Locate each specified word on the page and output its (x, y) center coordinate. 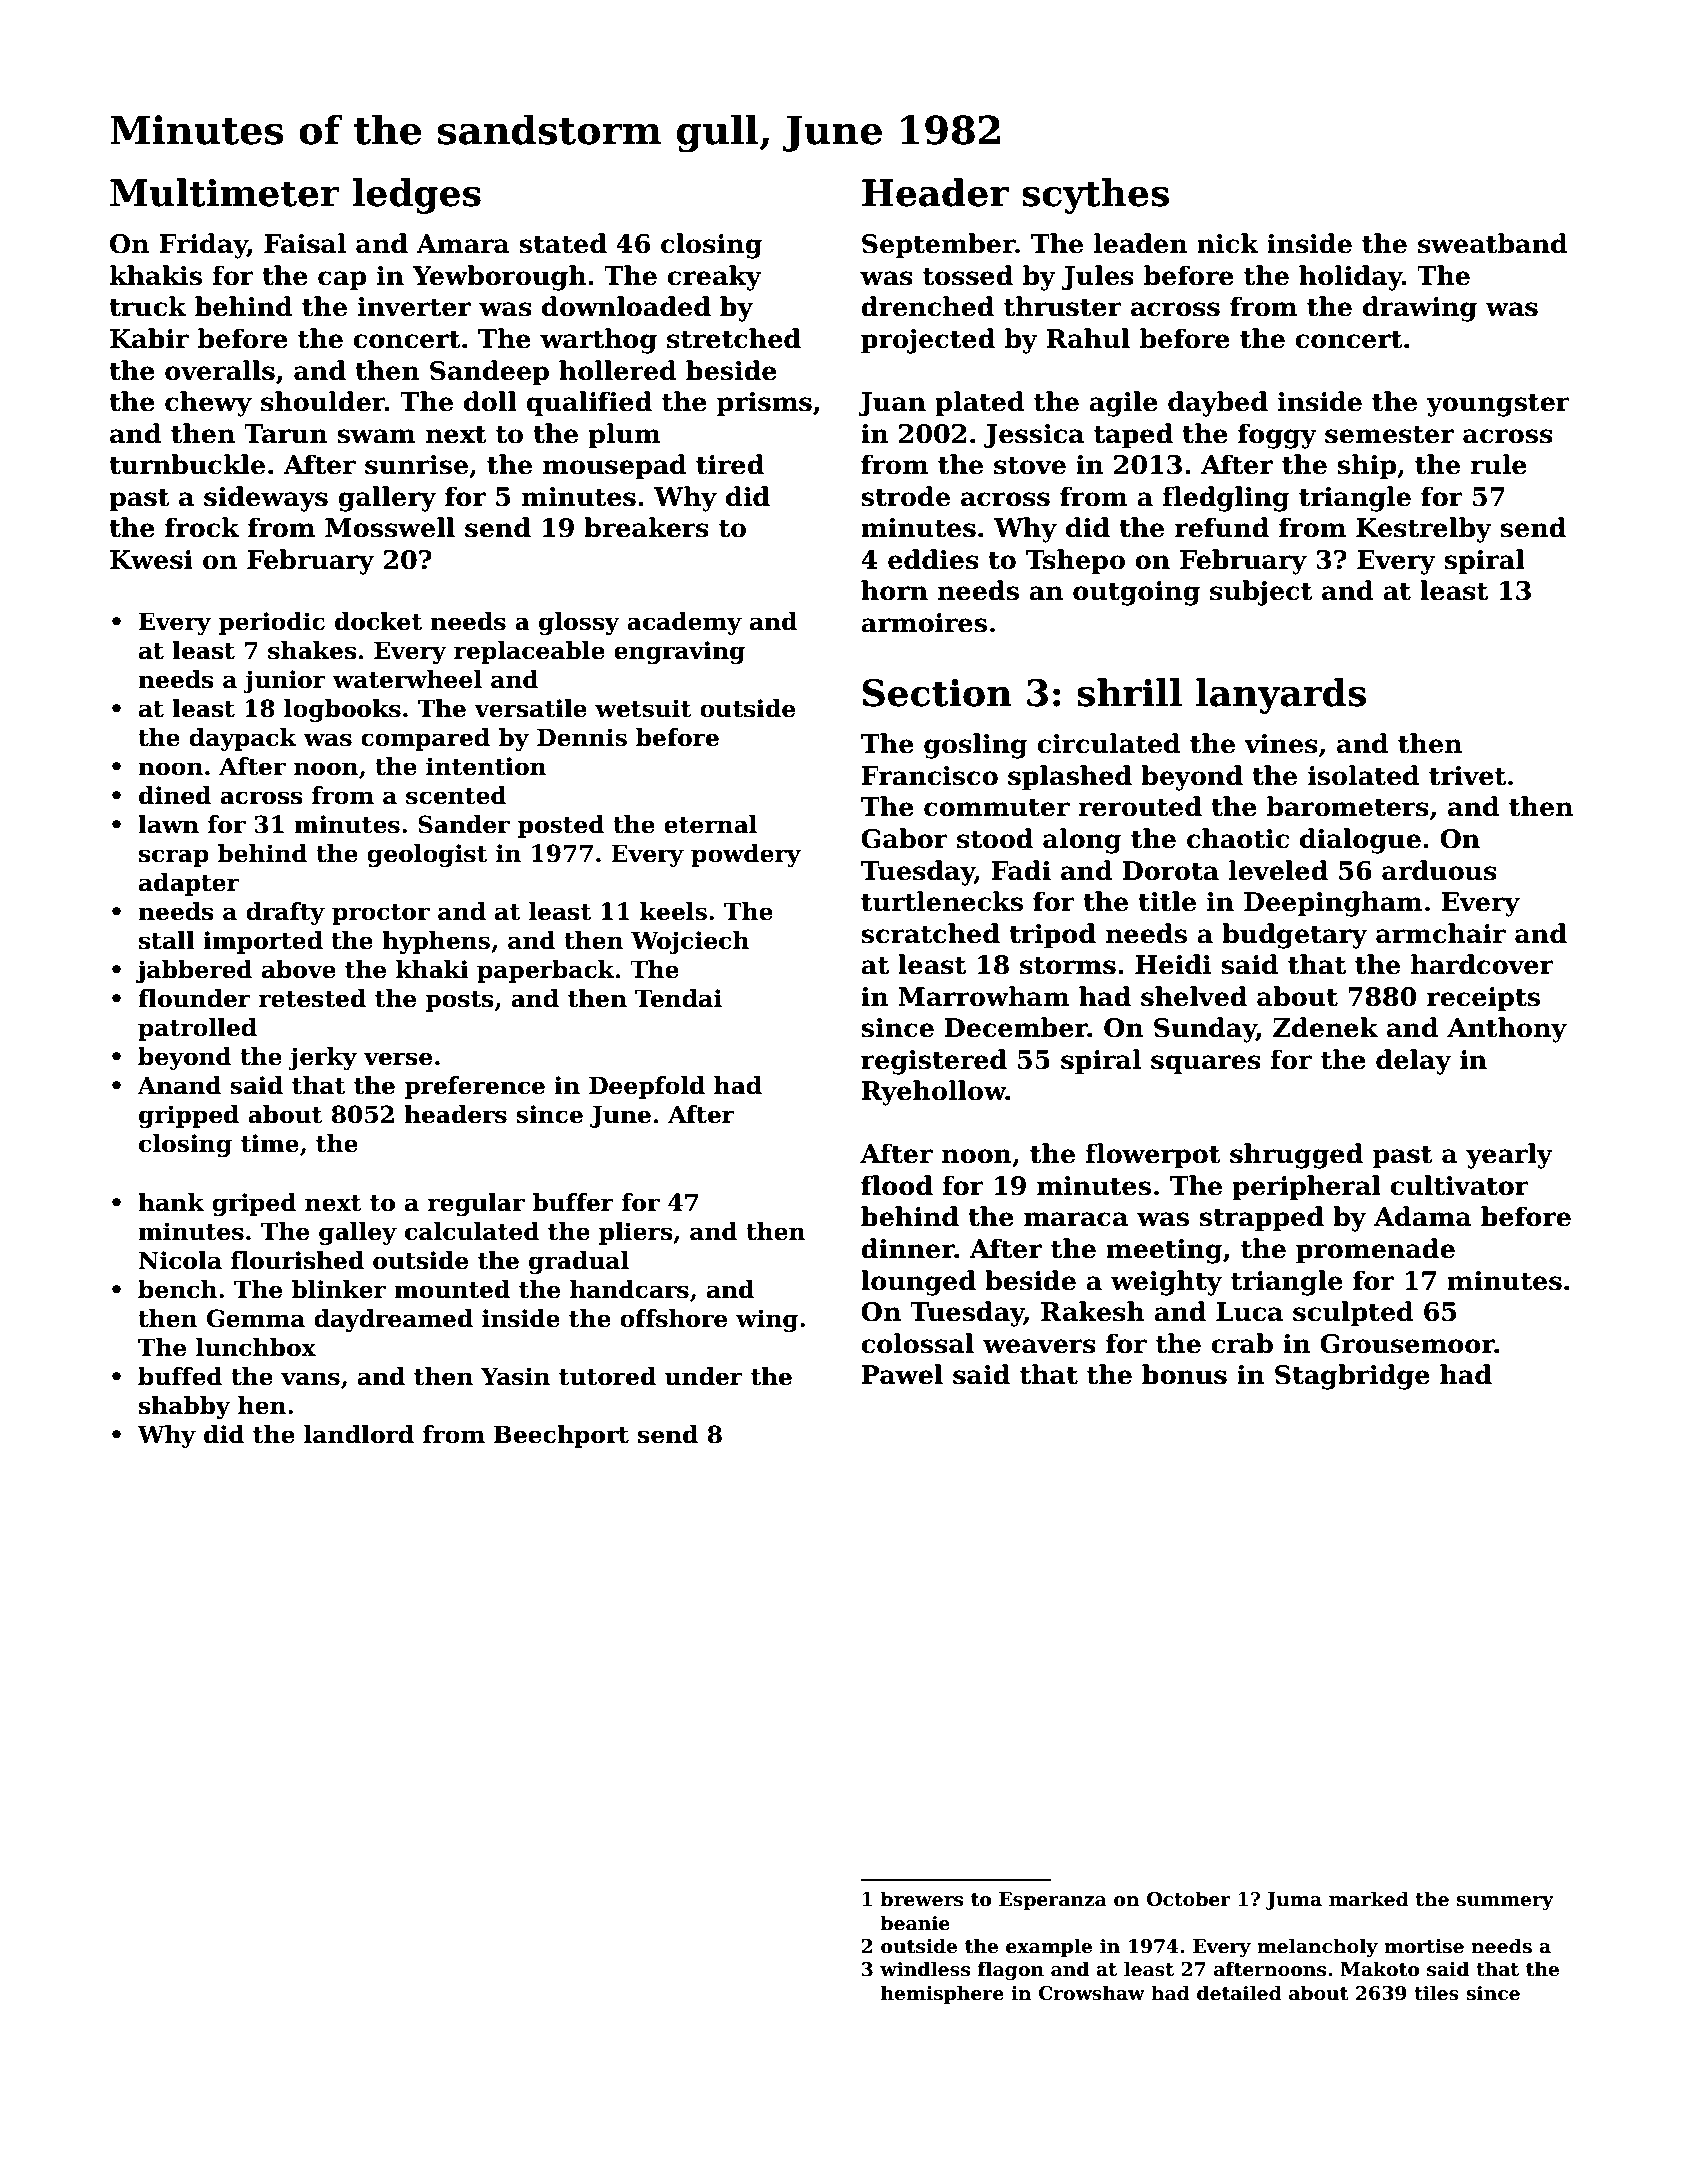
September (938, 245)
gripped (189, 1116)
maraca (1076, 1219)
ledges (417, 196)
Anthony (1507, 1030)
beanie (915, 1923)
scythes (1095, 196)
